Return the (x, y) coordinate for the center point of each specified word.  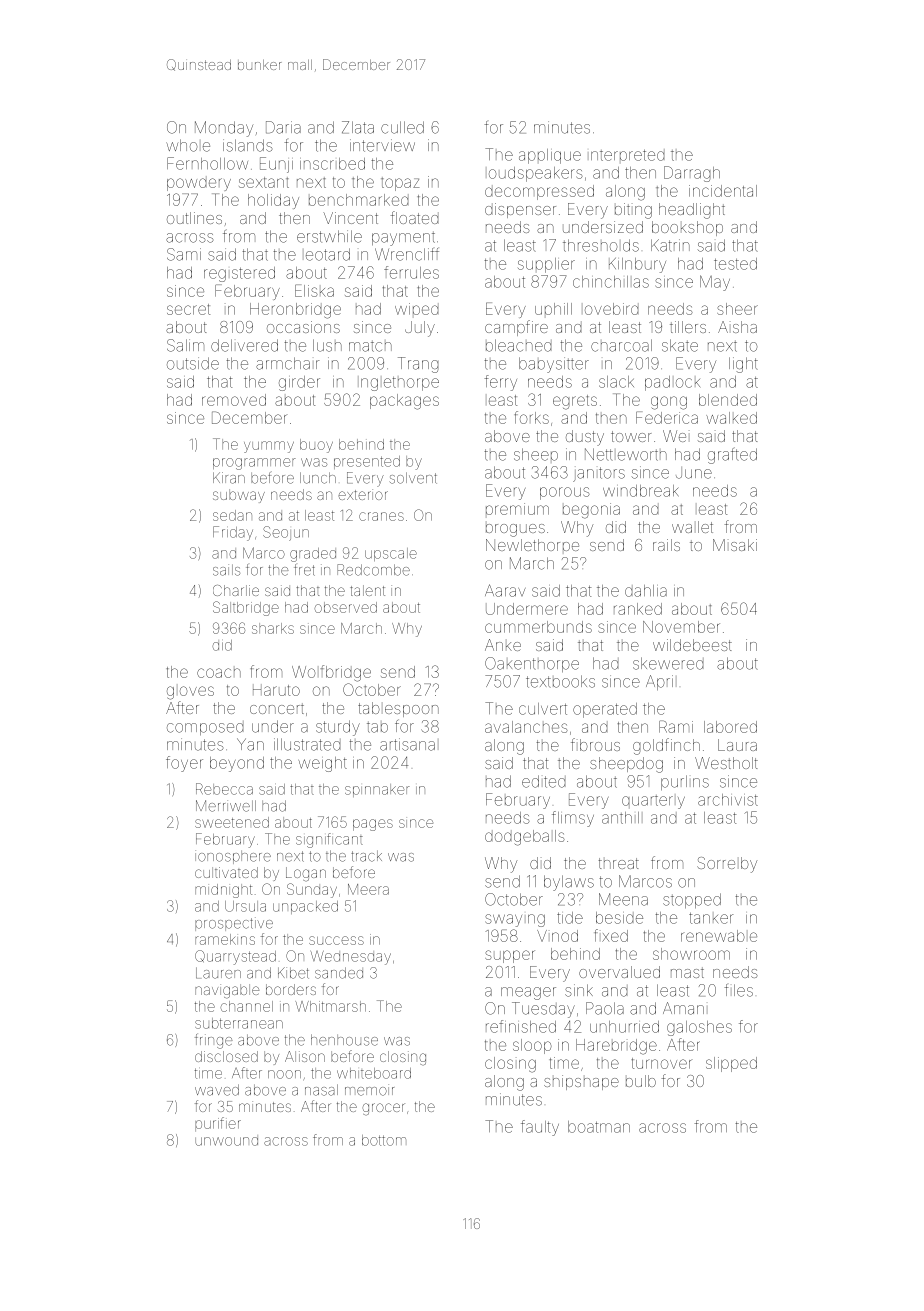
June (694, 473)
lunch (318, 478)
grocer (383, 1109)
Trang (418, 365)
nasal (321, 1090)
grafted (732, 455)
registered (239, 274)
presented (367, 462)
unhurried (624, 1027)
